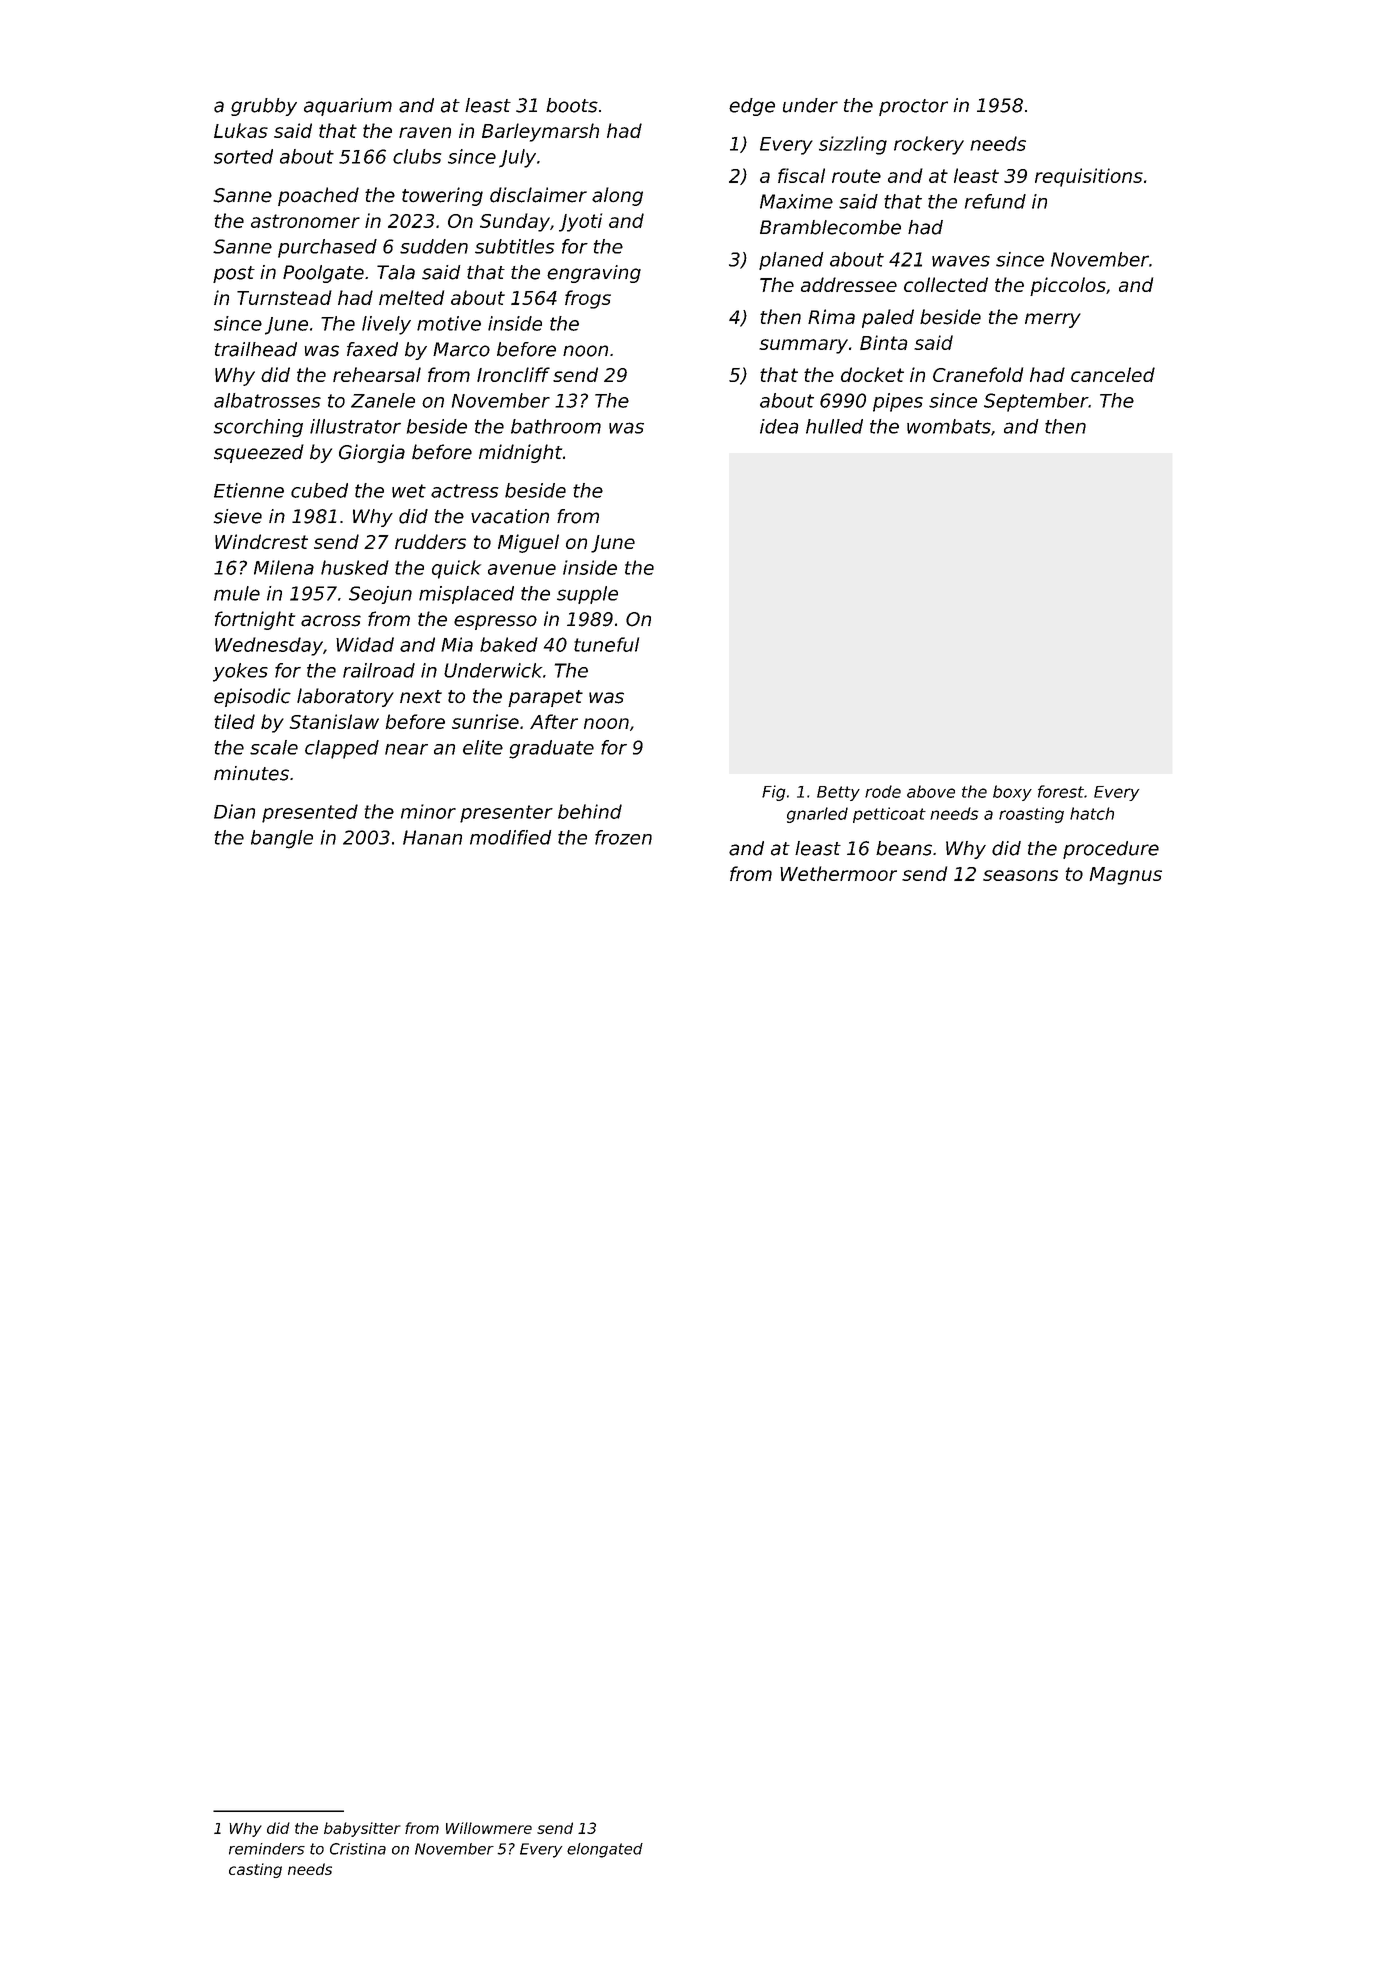 The width and height of the screenshot is (1386, 1969). What do you see at coordinates (978, 374) in the screenshot?
I see `Cranefold` at bounding box center [978, 374].
